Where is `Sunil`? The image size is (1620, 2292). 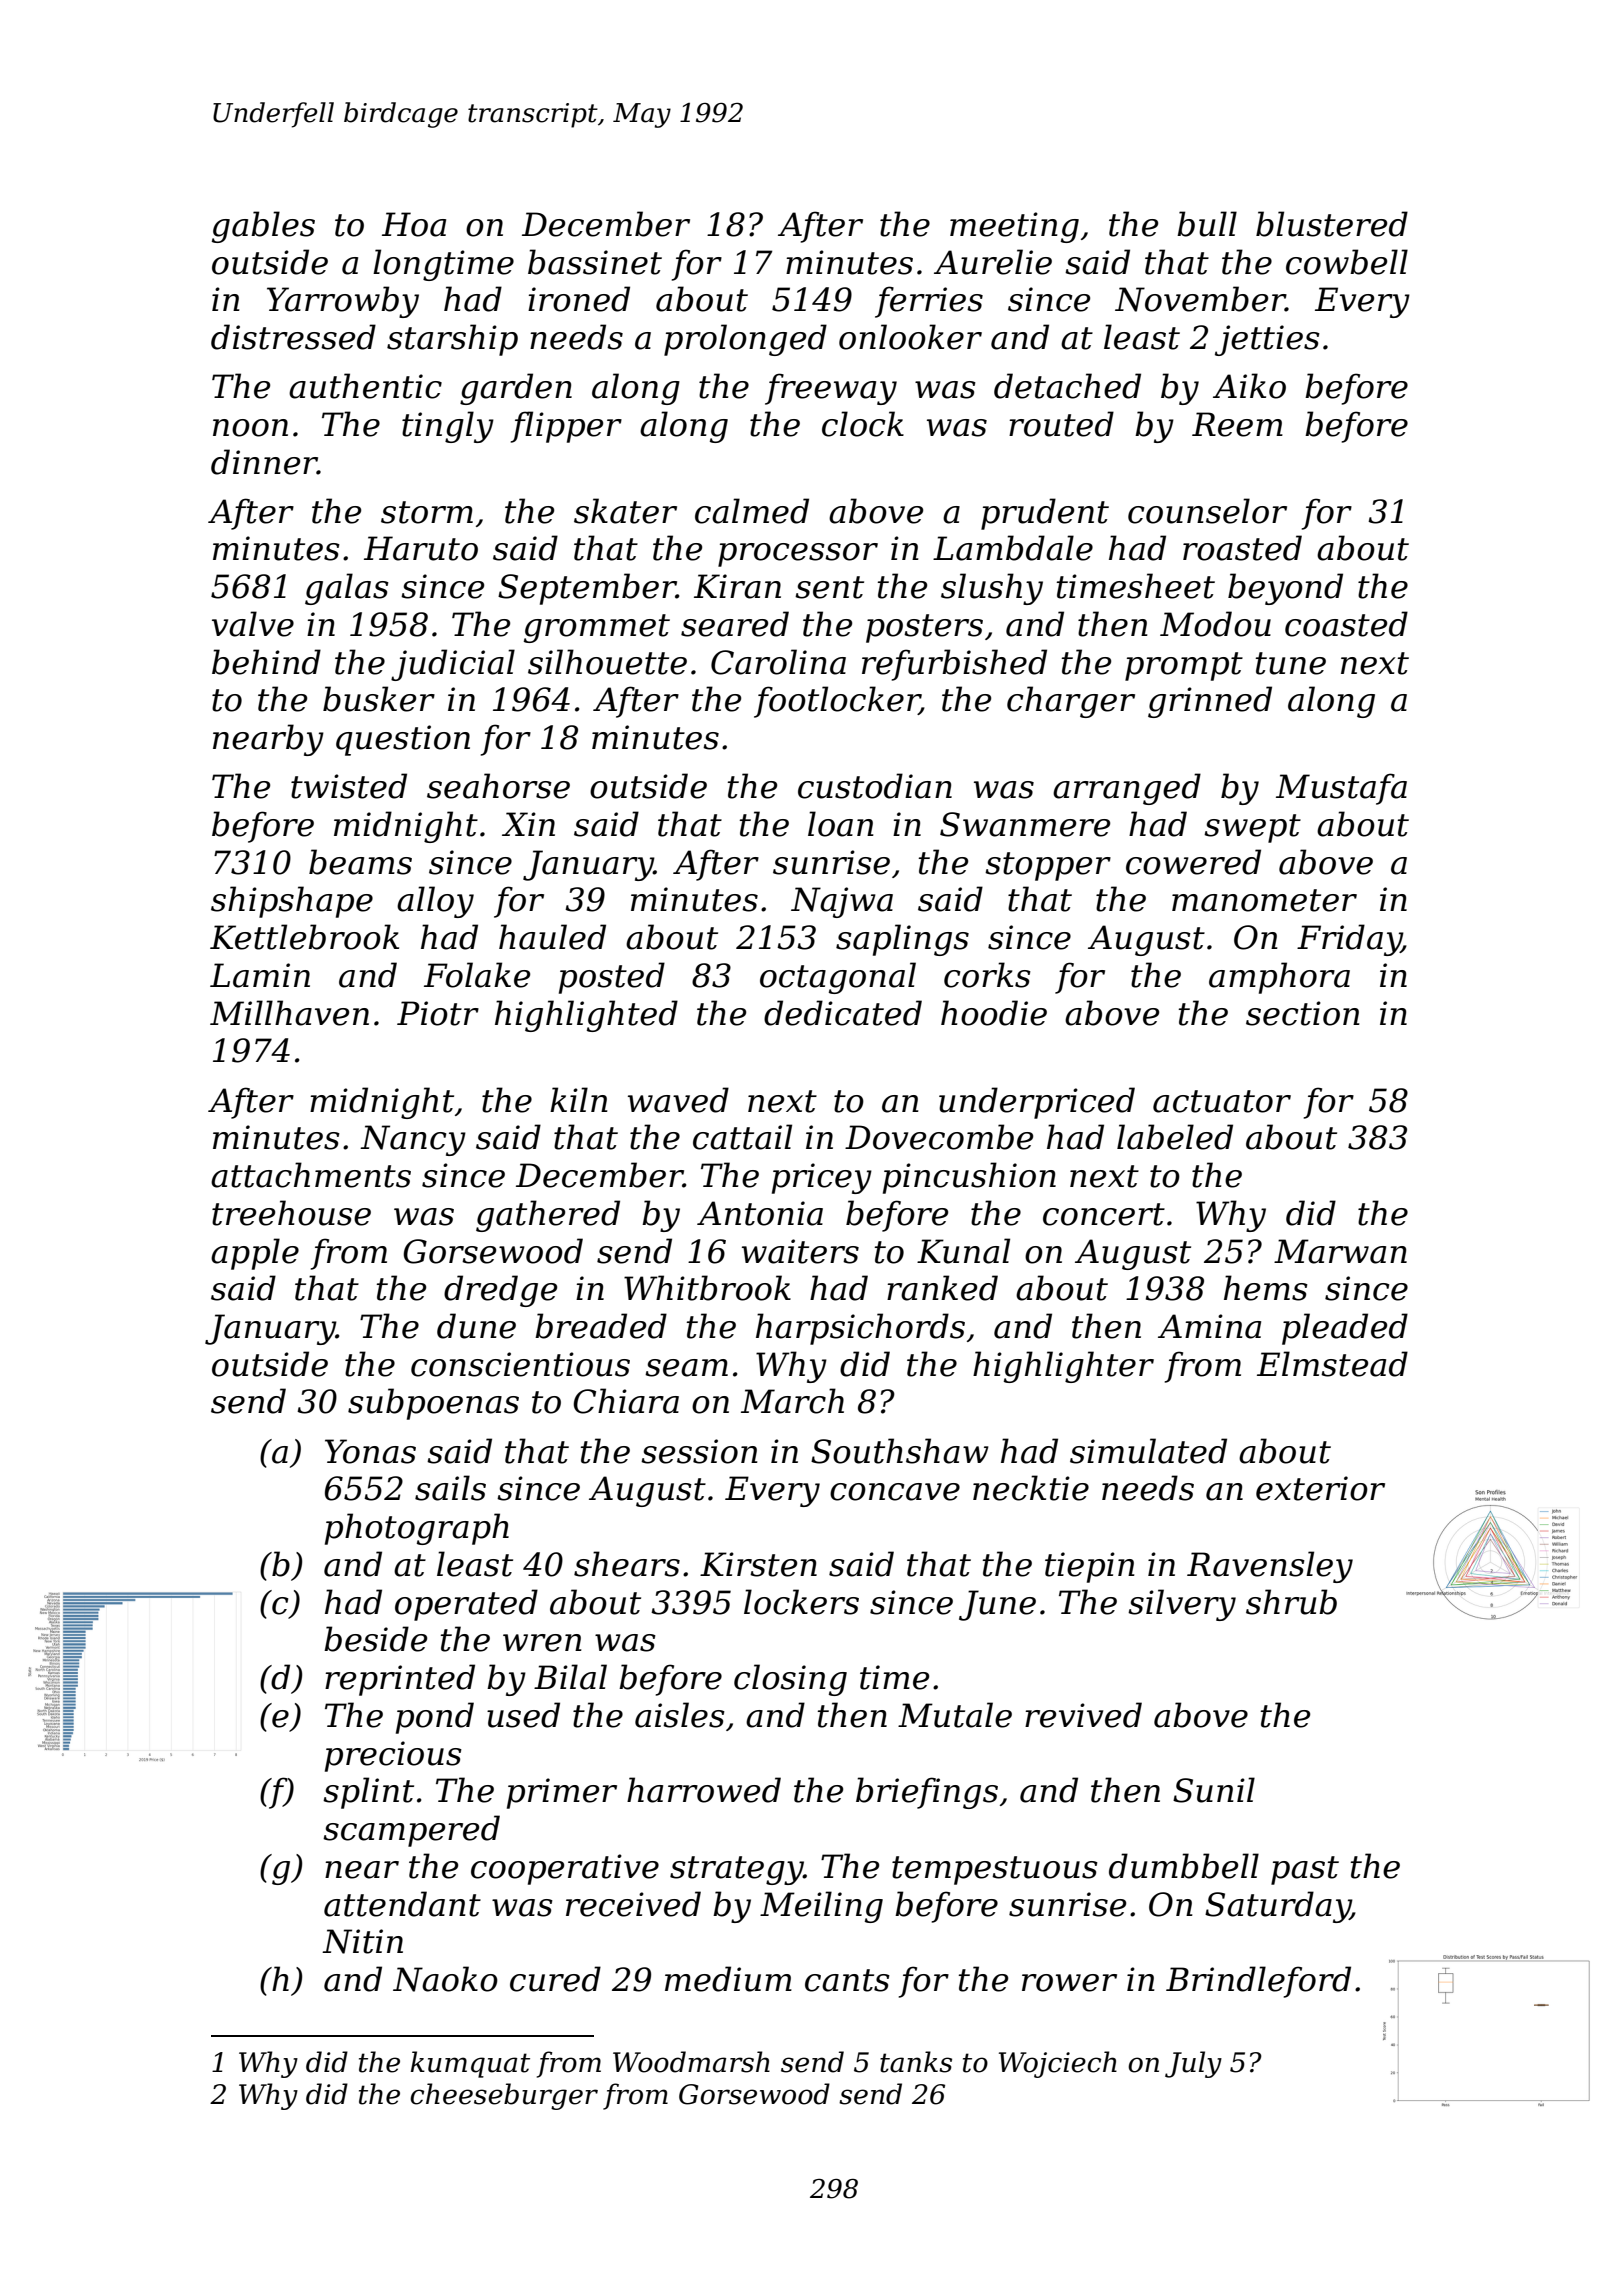 Sunil is located at coordinates (1214, 1790).
